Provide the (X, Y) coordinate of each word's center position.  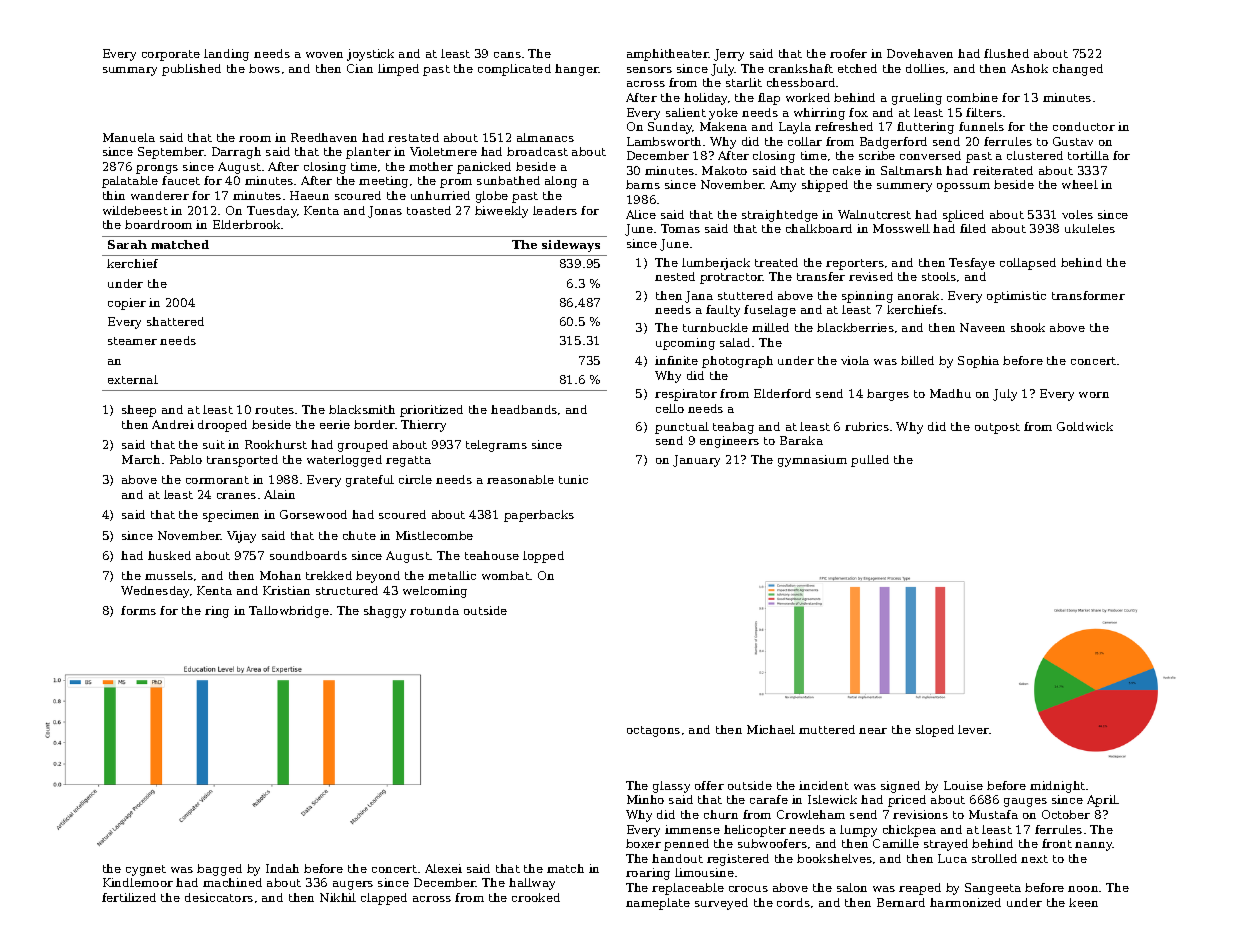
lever (973, 729)
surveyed (721, 904)
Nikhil (338, 897)
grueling (917, 99)
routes (274, 410)
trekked (329, 575)
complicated (514, 70)
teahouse (492, 555)
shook (1028, 327)
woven (324, 55)
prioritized (431, 411)
